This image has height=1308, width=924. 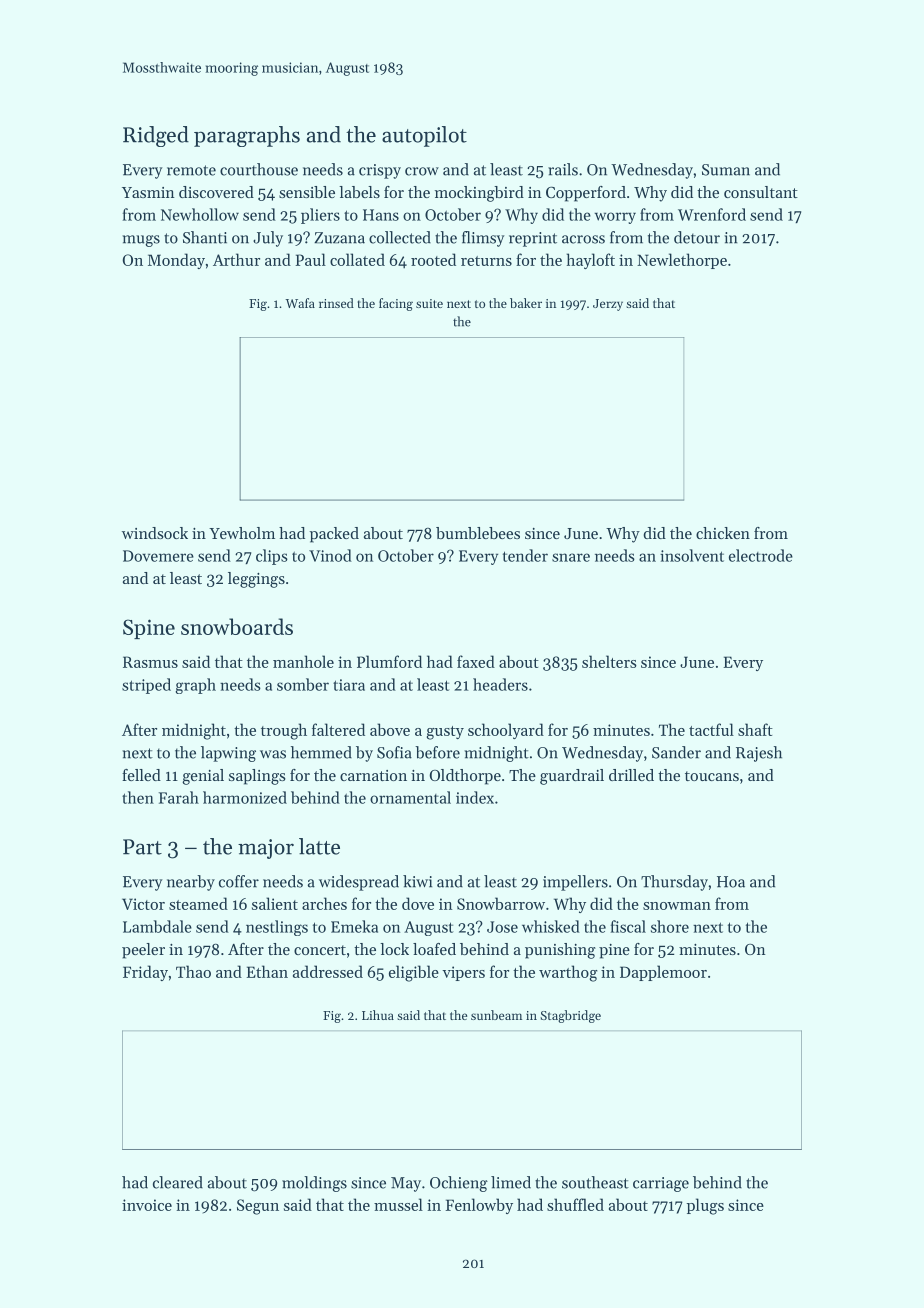 I want to click on autopilot, so click(x=424, y=136).
